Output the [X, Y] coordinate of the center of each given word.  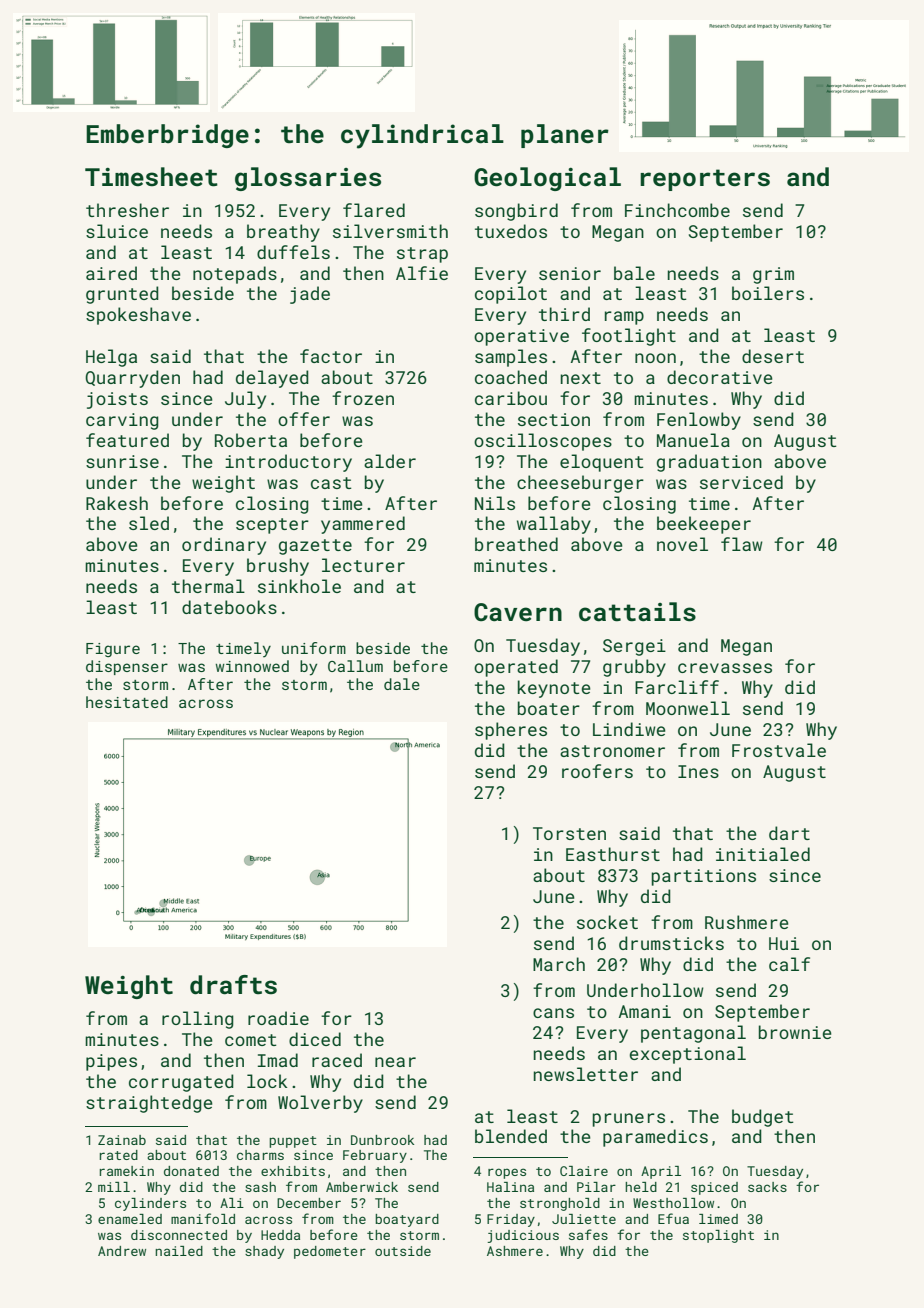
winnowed [252, 666]
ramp [624, 318]
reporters [705, 180]
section [554, 419]
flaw [742, 544]
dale [402, 684]
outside [403, 1251]
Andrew [122, 1251]
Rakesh [117, 503]
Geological [547, 179]
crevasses [725, 668]
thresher [127, 210]
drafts [233, 985]
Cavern [518, 612]
